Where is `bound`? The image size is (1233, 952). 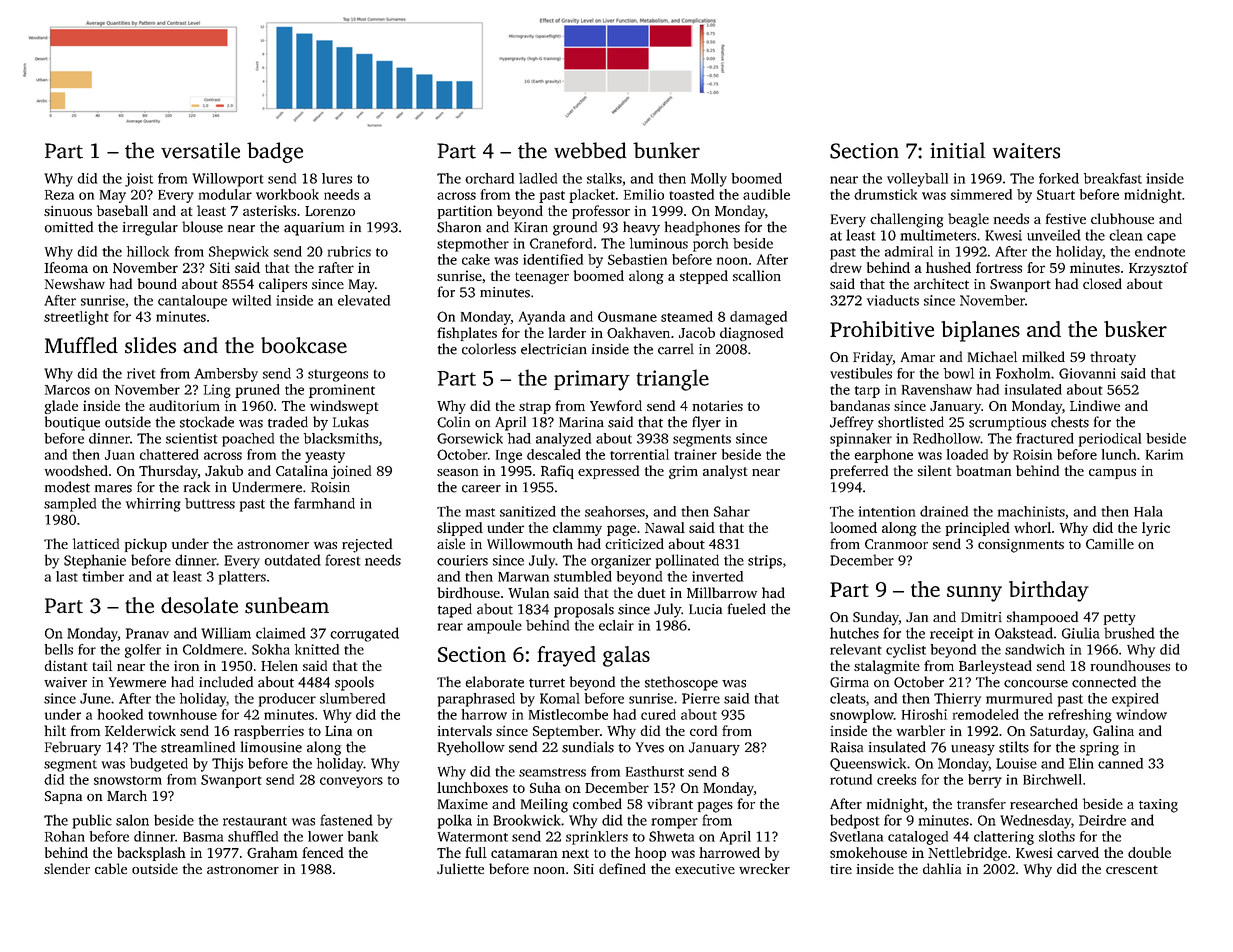 bound is located at coordinates (157, 283).
